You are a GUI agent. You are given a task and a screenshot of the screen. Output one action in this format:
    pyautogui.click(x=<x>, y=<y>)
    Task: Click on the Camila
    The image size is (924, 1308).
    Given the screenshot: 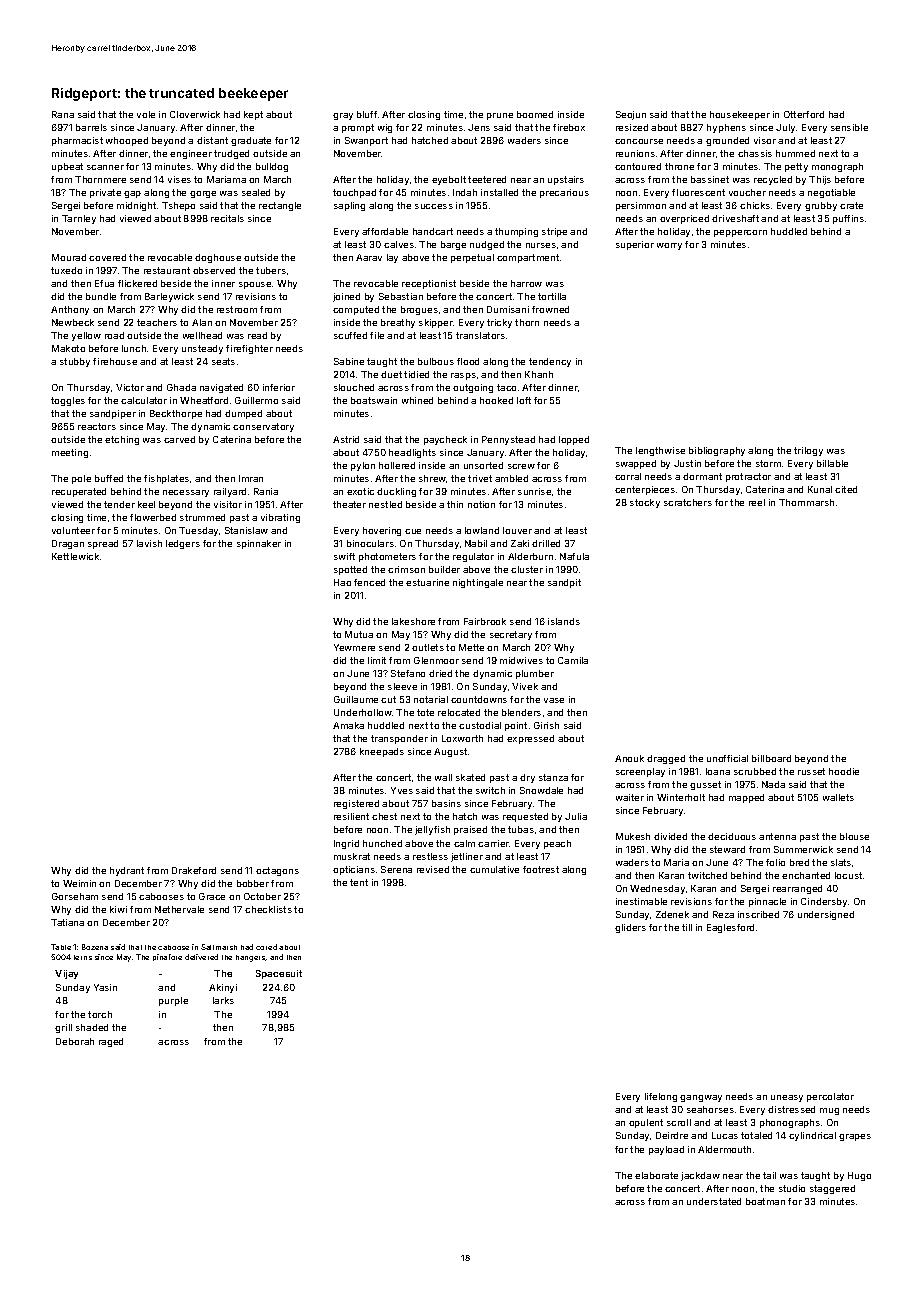 What is the action you would take?
    pyautogui.click(x=573, y=660)
